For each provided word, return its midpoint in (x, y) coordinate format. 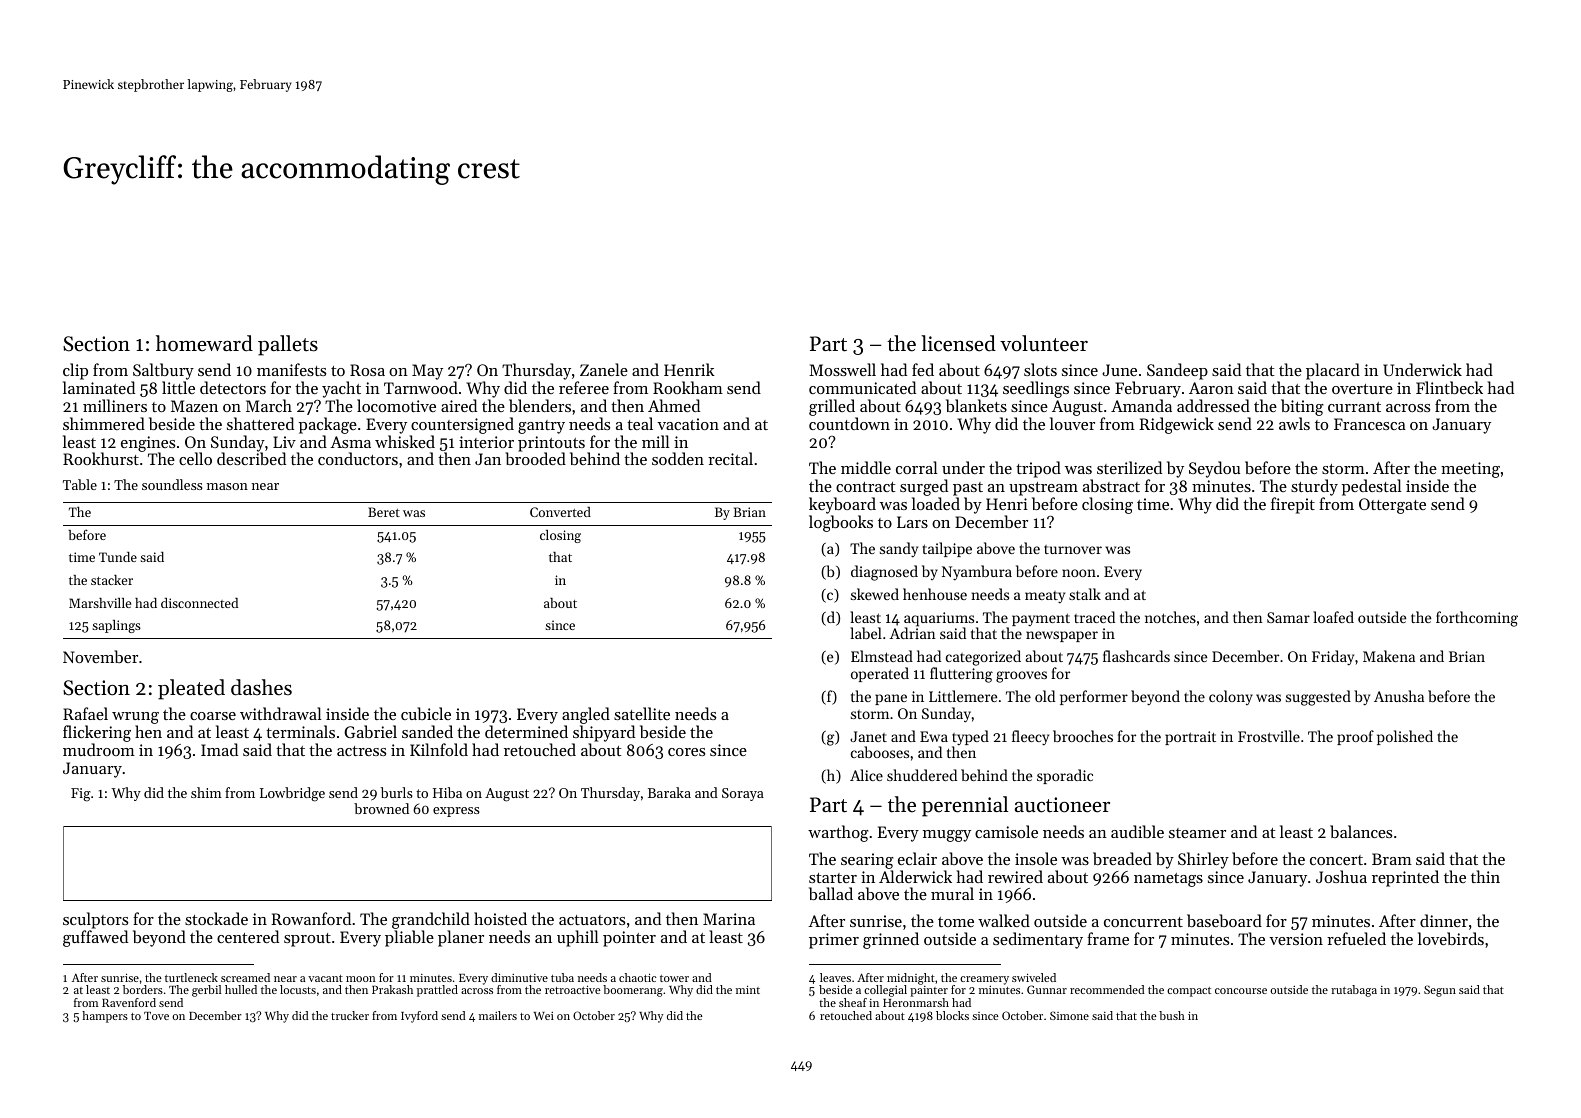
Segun (1440, 991)
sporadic (1065, 776)
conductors (358, 458)
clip (75, 371)
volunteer (1044, 343)
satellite (642, 713)
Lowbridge (292, 794)
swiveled (1034, 977)
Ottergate (1392, 506)
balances (1361, 831)
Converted (560, 512)
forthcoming (1477, 619)
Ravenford (129, 1002)
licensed (958, 343)
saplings (116, 626)
